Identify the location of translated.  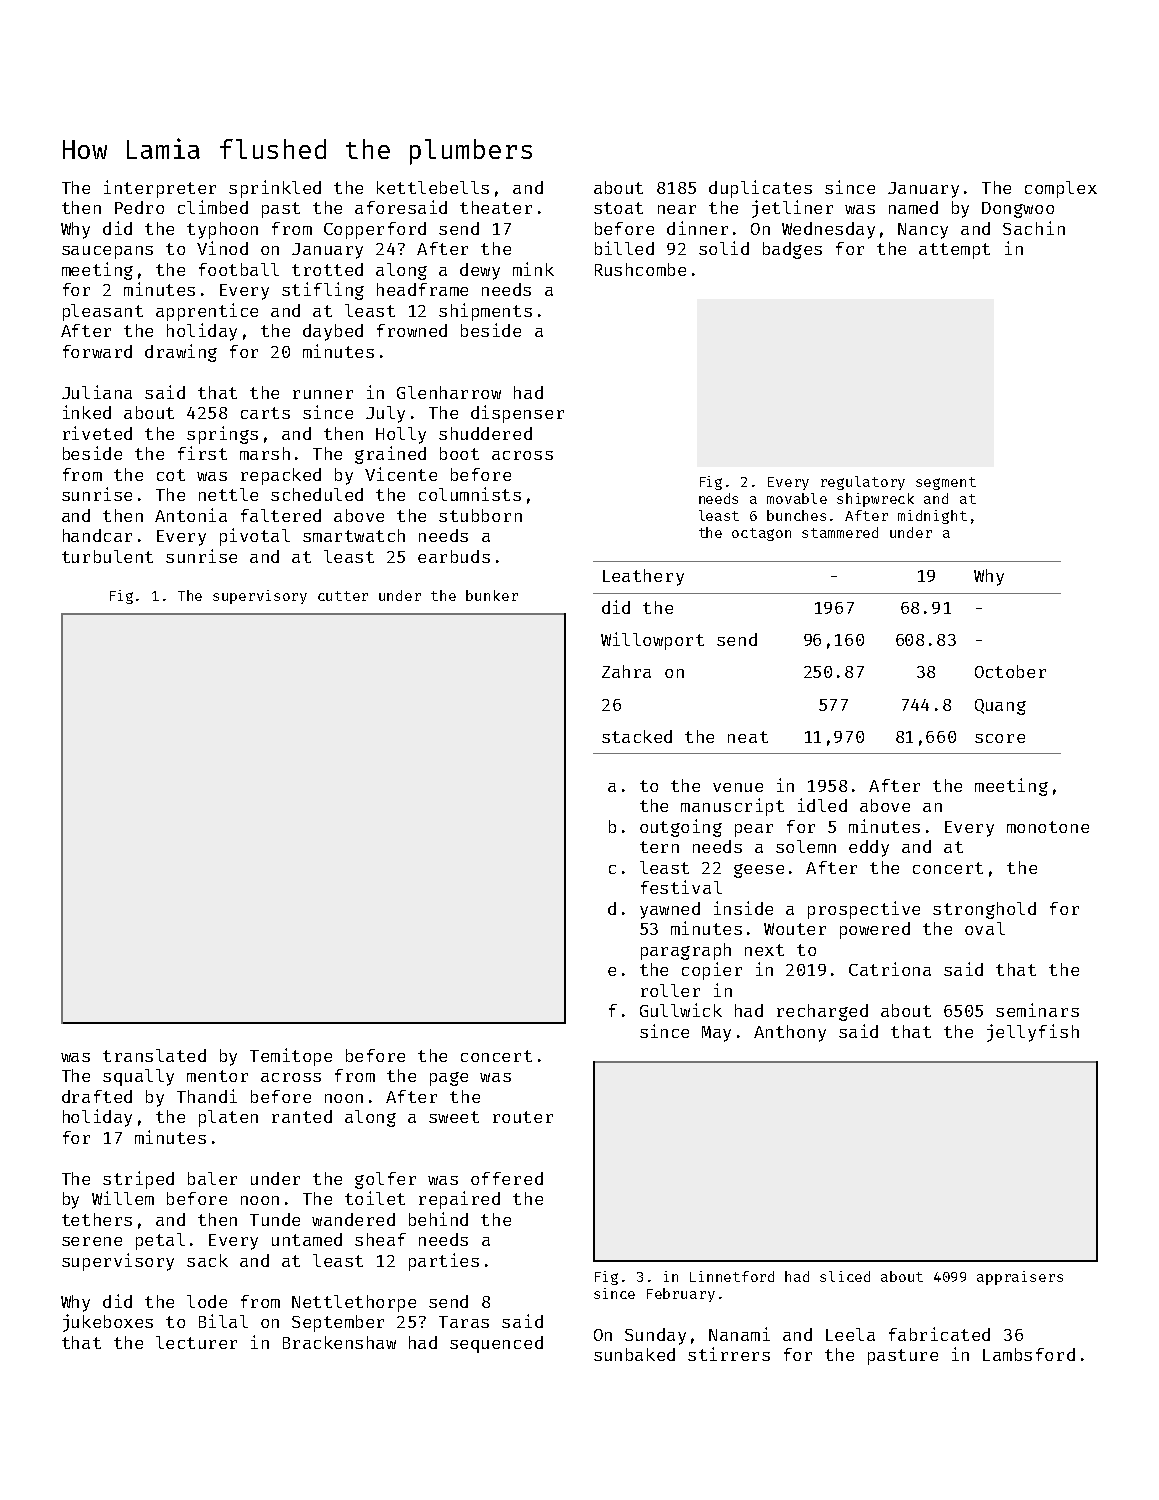
(154, 1055).
